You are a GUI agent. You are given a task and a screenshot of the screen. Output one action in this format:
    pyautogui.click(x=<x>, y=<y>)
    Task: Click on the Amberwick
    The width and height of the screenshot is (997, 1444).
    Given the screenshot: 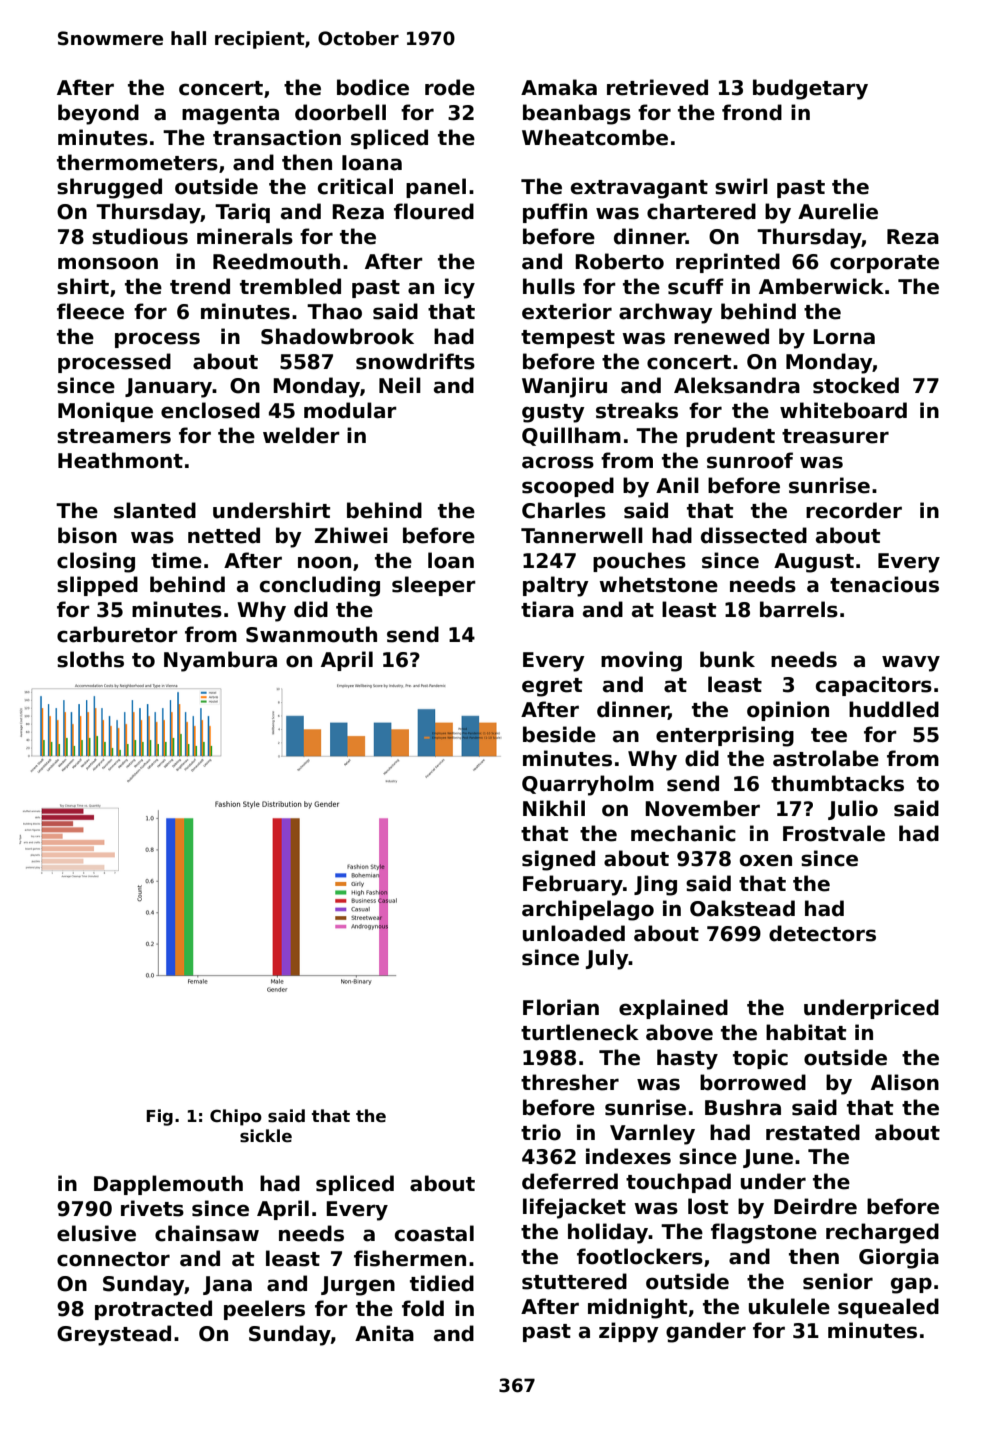 What is the action you would take?
    pyautogui.click(x=821, y=286)
